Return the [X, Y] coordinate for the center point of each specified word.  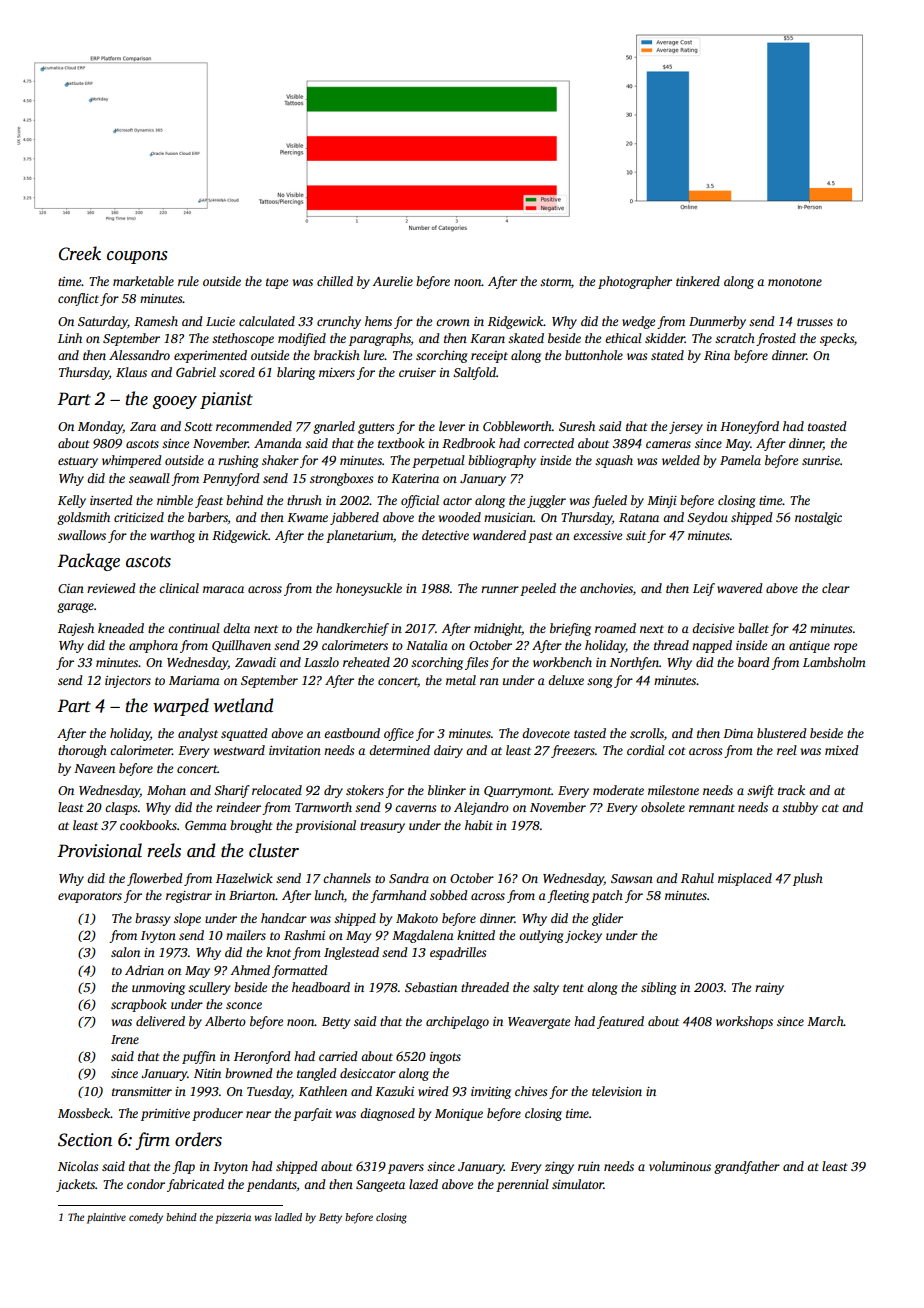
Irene [125, 1039]
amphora [153, 646]
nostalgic [818, 518]
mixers [337, 372]
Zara [143, 426]
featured [620, 1022]
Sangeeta [380, 1186]
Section [85, 1140]
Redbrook [468, 443]
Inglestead [351, 953]
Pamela [740, 460]
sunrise [821, 460]
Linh [70, 338]
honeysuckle [369, 589]
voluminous [680, 1166]
